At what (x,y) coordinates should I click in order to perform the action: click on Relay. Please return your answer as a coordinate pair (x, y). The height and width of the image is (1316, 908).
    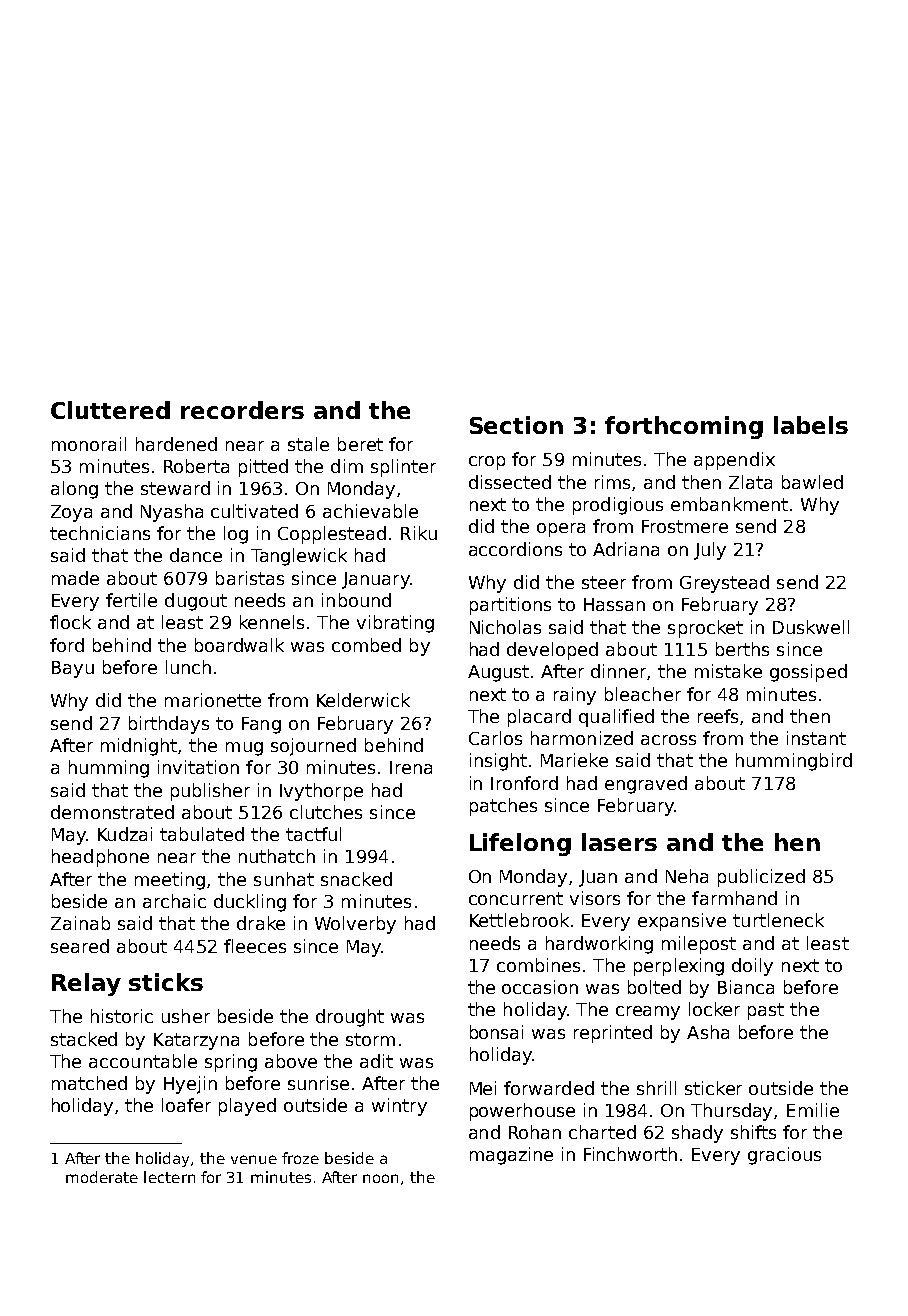
    Looking at the image, I should click on (86, 984).
